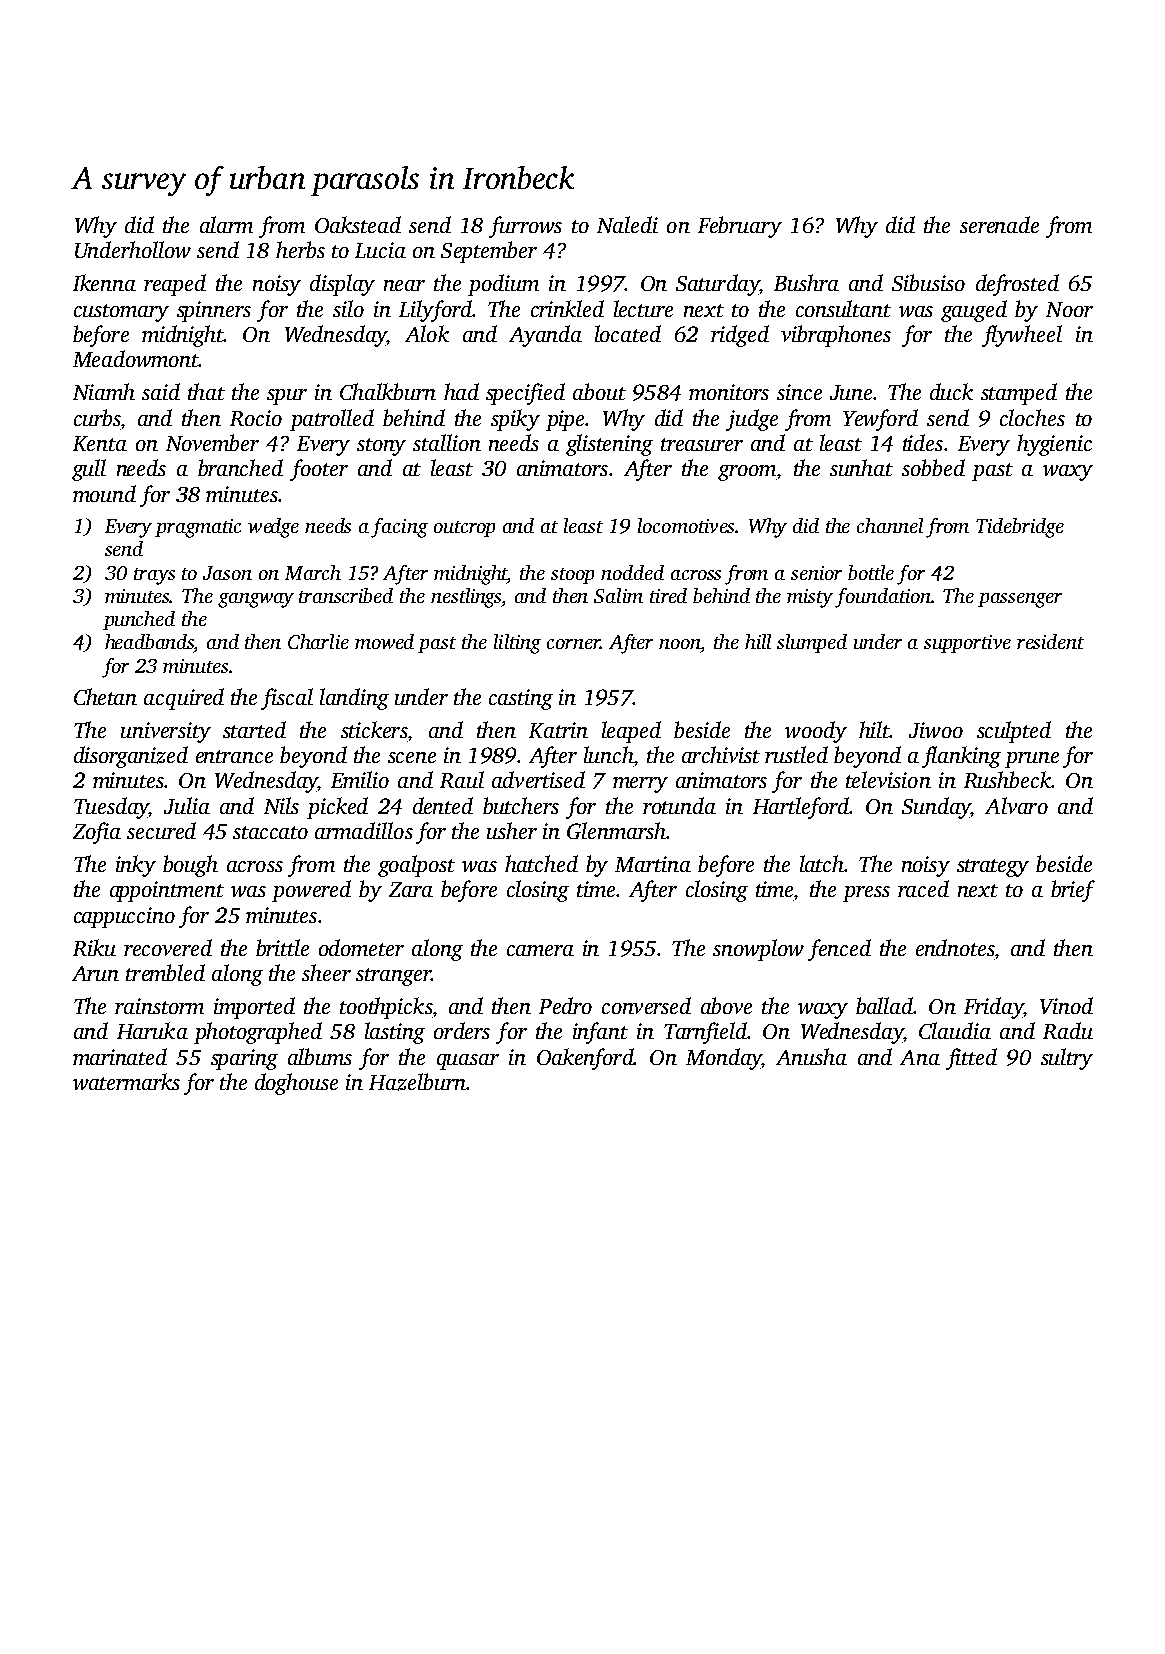 This image has height=1654, width=1165. I want to click on corner, so click(574, 644).
